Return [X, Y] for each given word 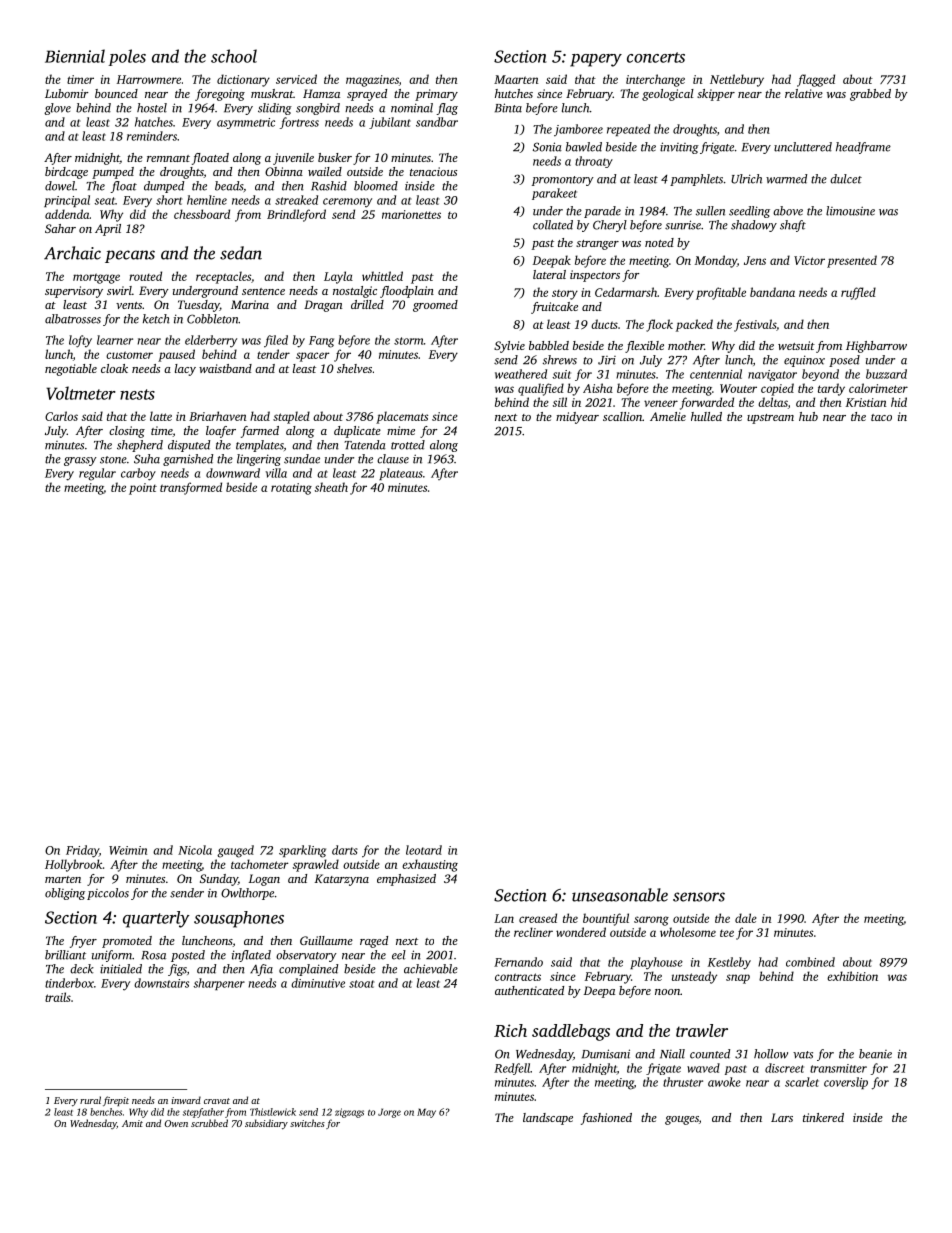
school [234, 56]
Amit [132, 1123]
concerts [656, 57]
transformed [191, 488]
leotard [424, 850]
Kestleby [729, 963]
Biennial [75, 56]
